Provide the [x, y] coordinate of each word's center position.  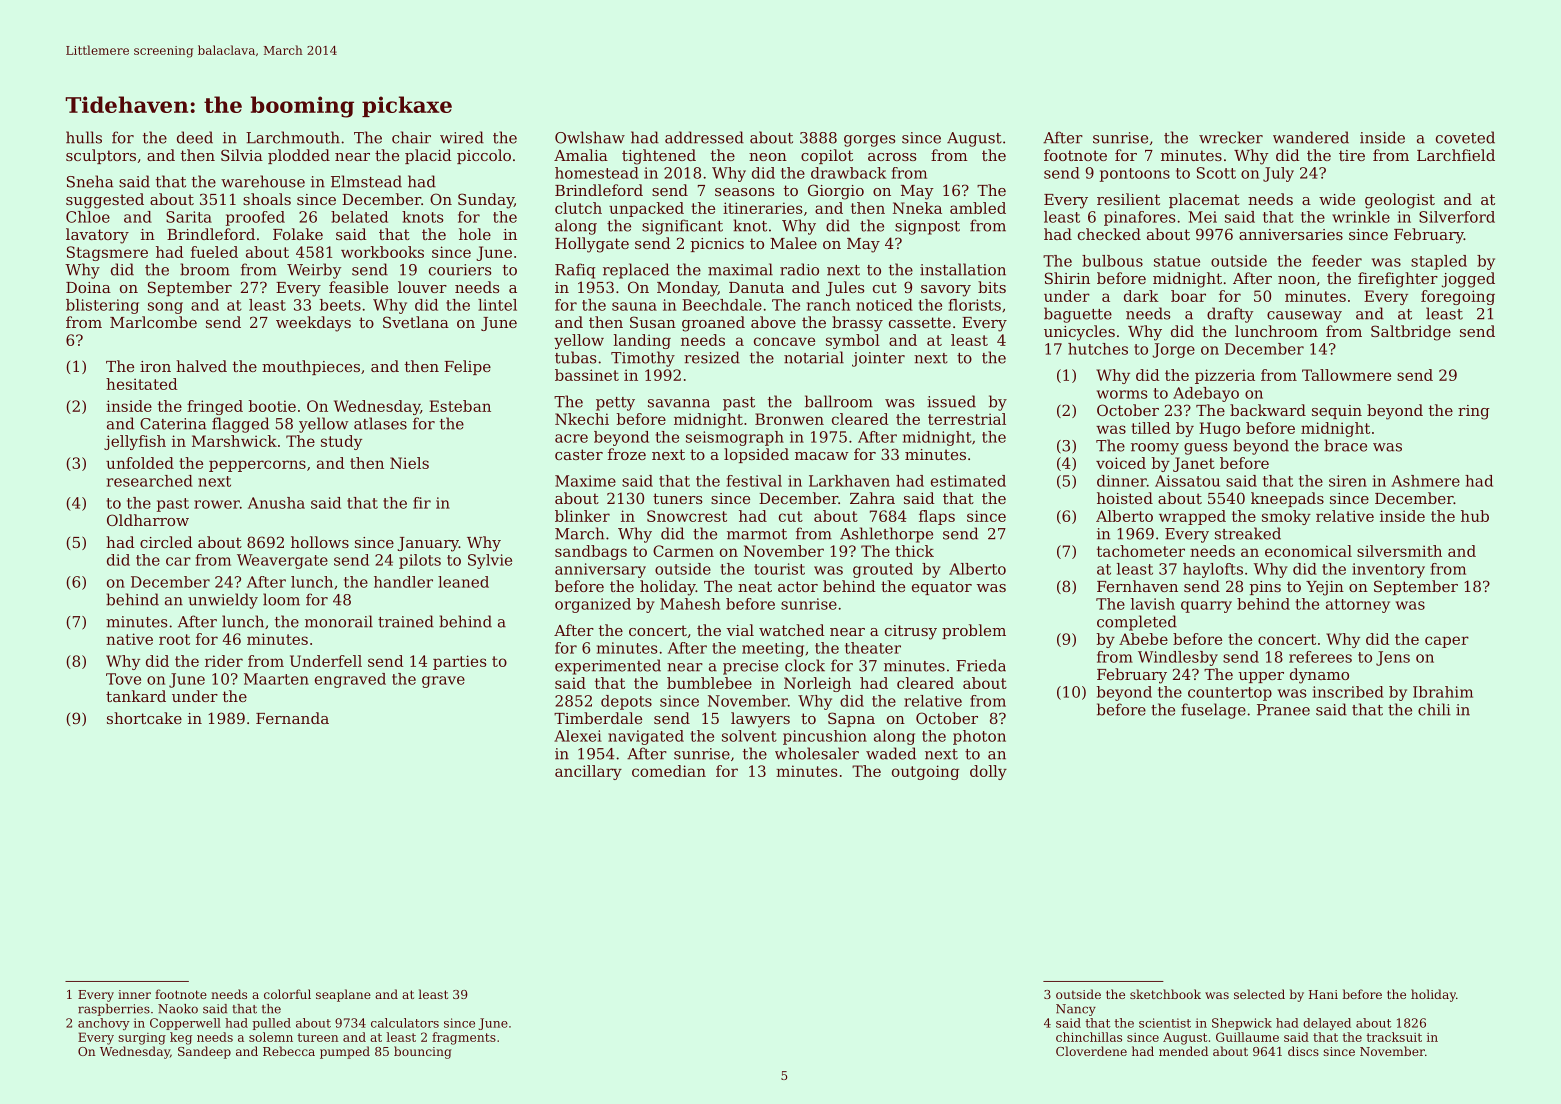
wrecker [1231, 137]
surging [142, 1039]
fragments [464, 1038]
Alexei [578, 736]
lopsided [756, 455]
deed [195, 137]
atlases [380, 423]
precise [750, 667]
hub [1475, 516]
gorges [869, 141]
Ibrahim [1443, 692]
